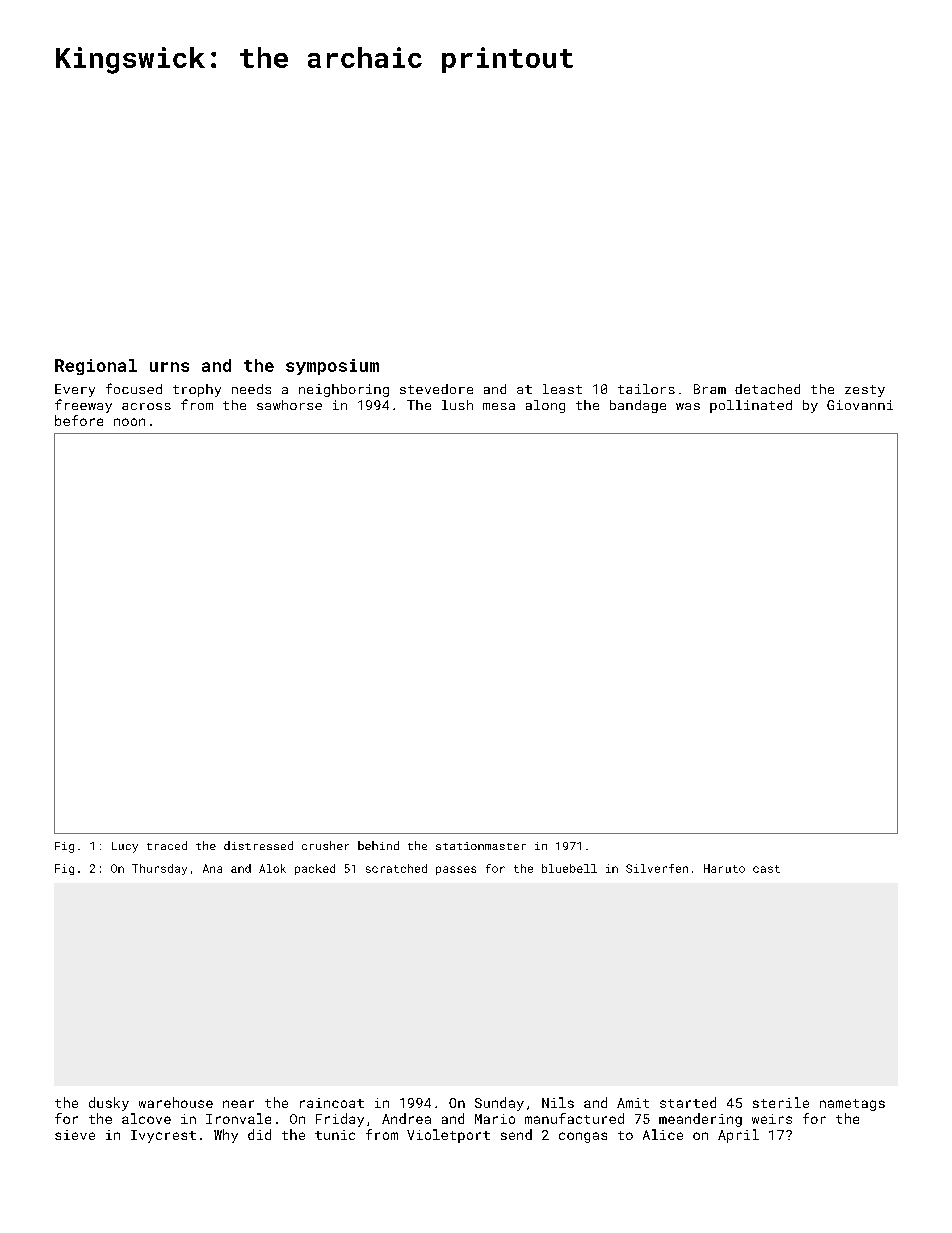  Describe the element at coordinates (344, 390) in the screenshot. I see `neighboring` at that location.
